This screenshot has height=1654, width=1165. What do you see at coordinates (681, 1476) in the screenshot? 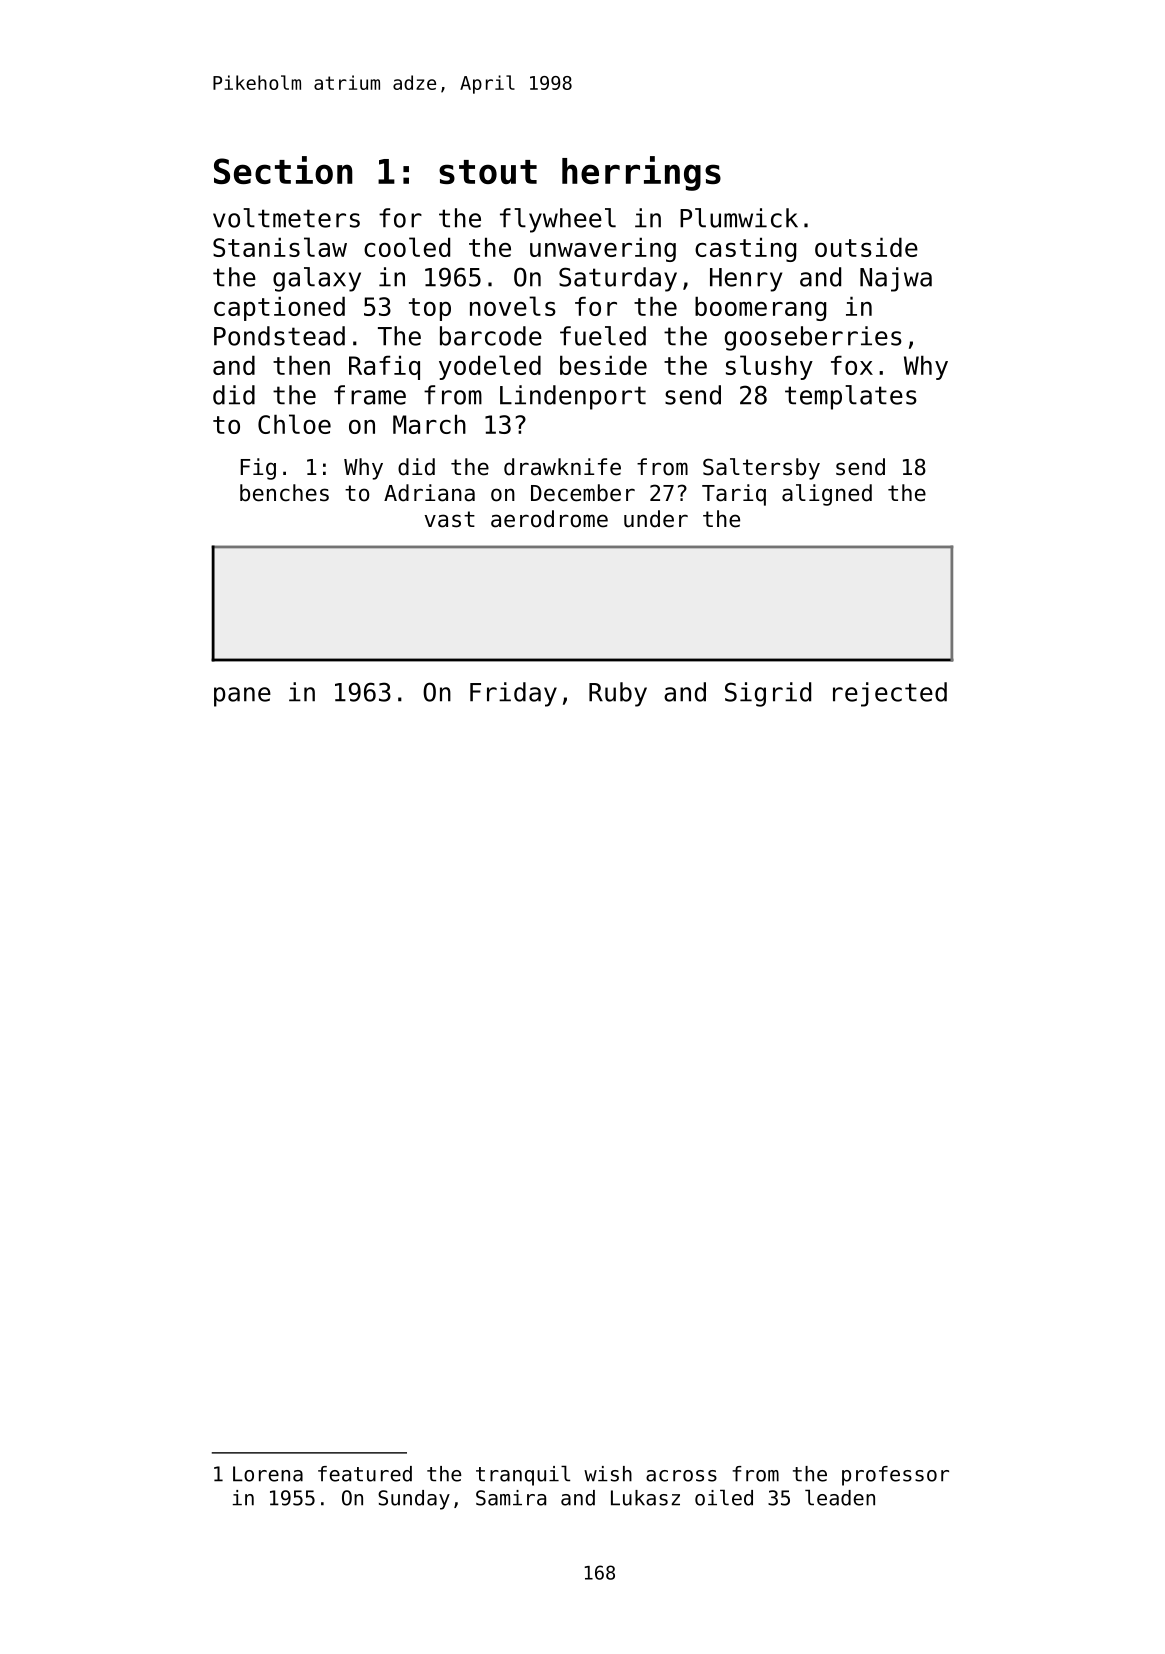
I see `across` at bounding box center [681, 1476].
